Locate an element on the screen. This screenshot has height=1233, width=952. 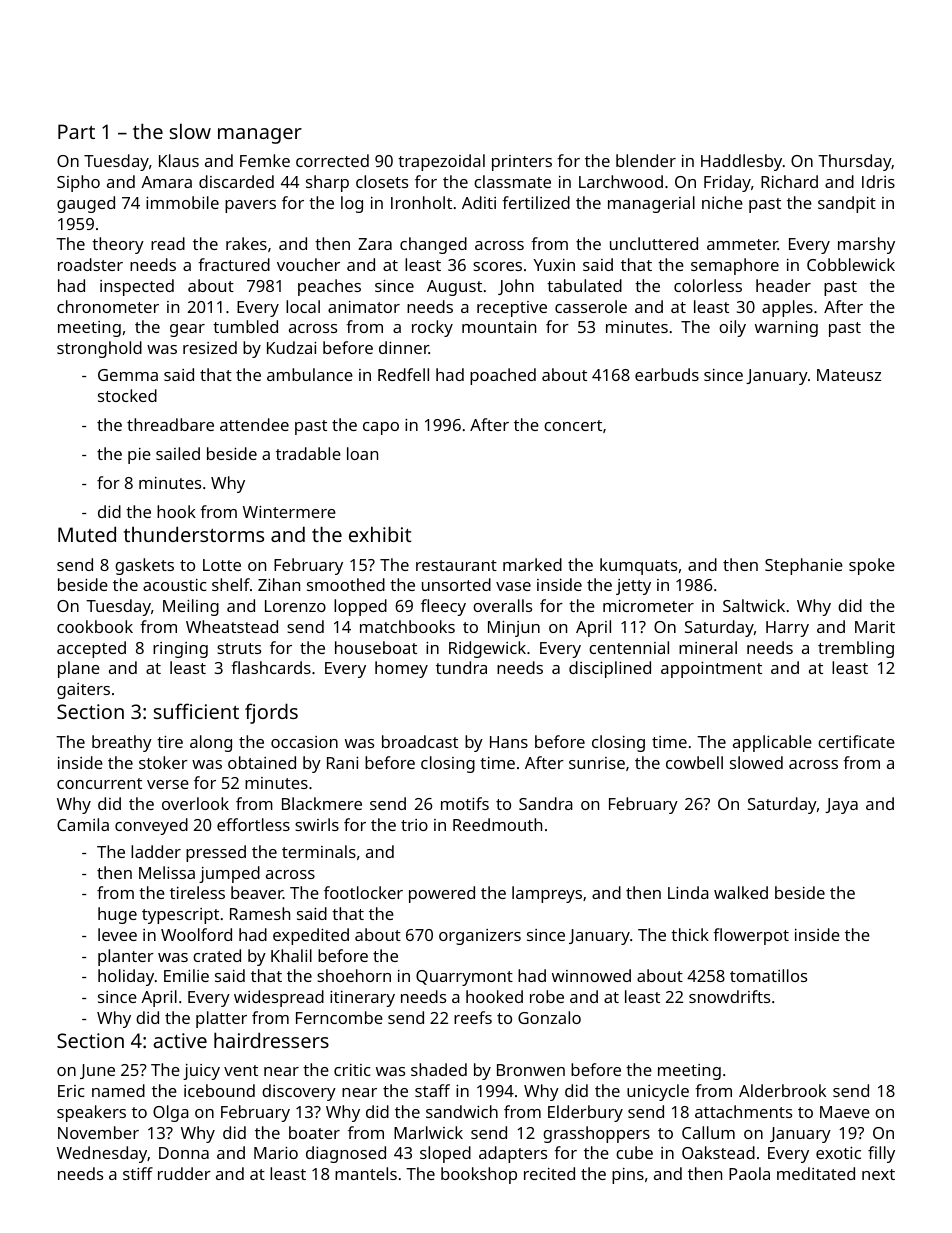
marked is located at coordinates (532, 564).
